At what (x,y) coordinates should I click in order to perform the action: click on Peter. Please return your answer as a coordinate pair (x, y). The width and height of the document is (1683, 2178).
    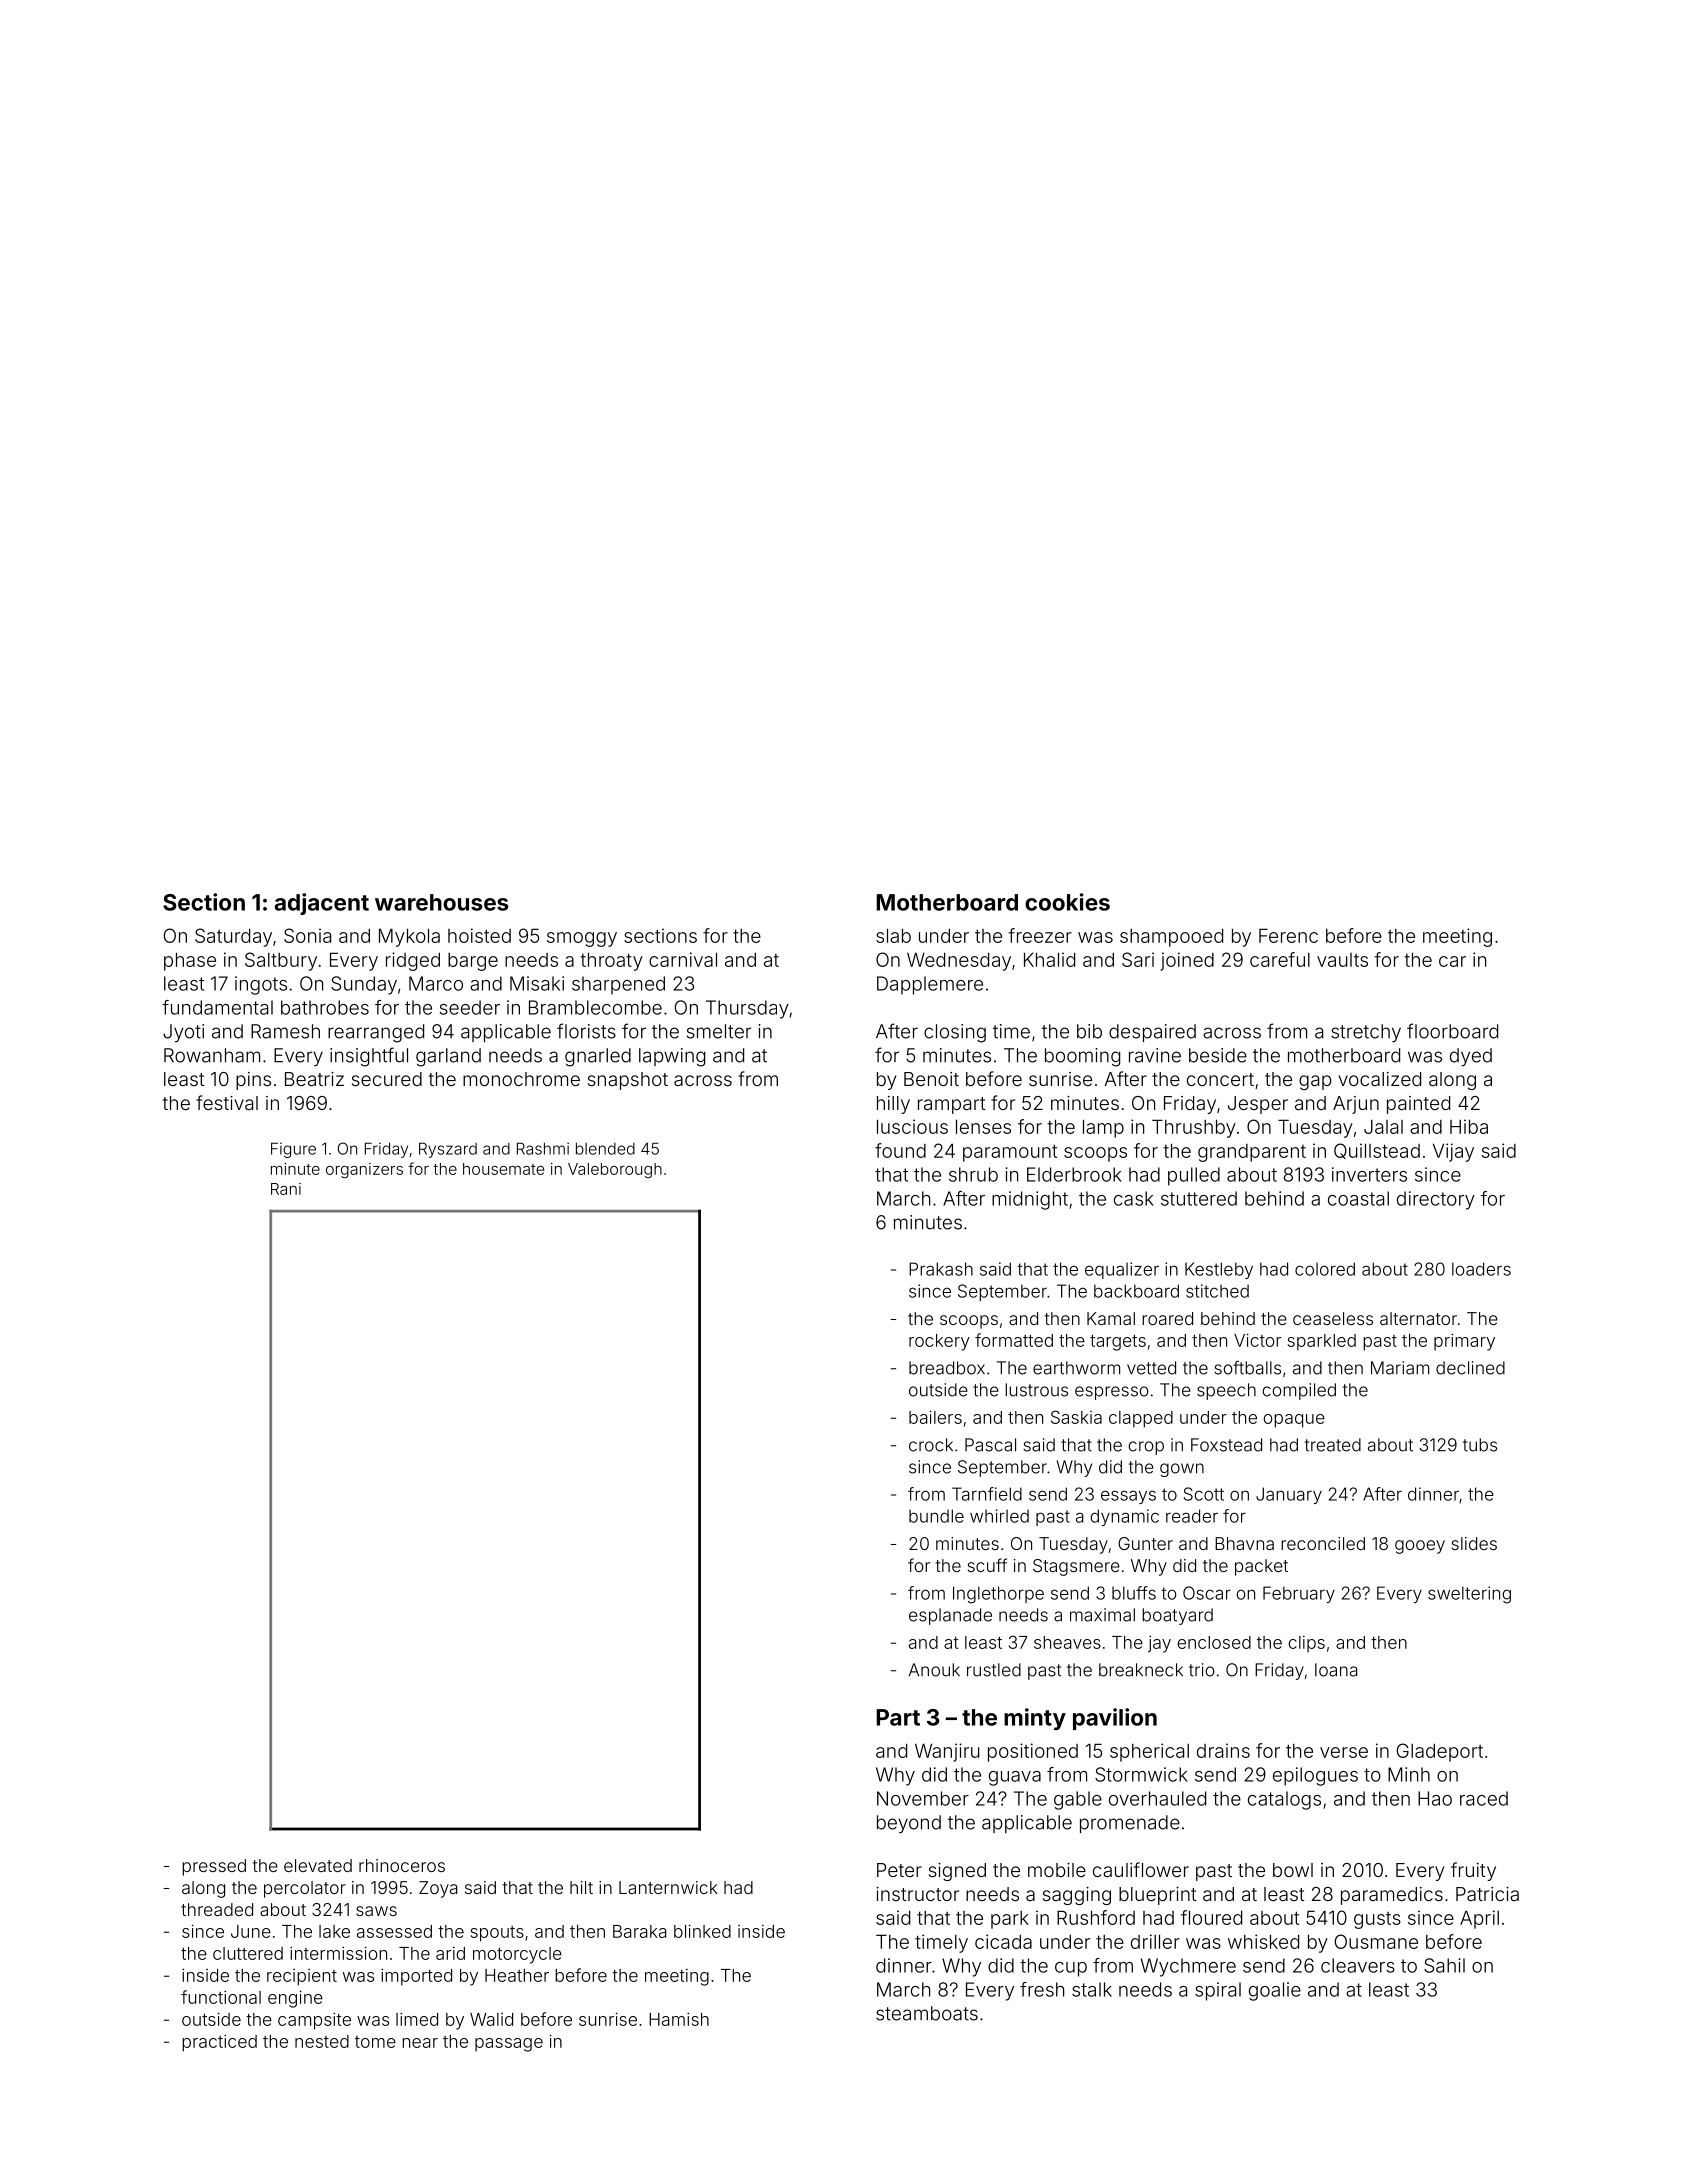
    Looking at the image, I should click on (899, 1870).
